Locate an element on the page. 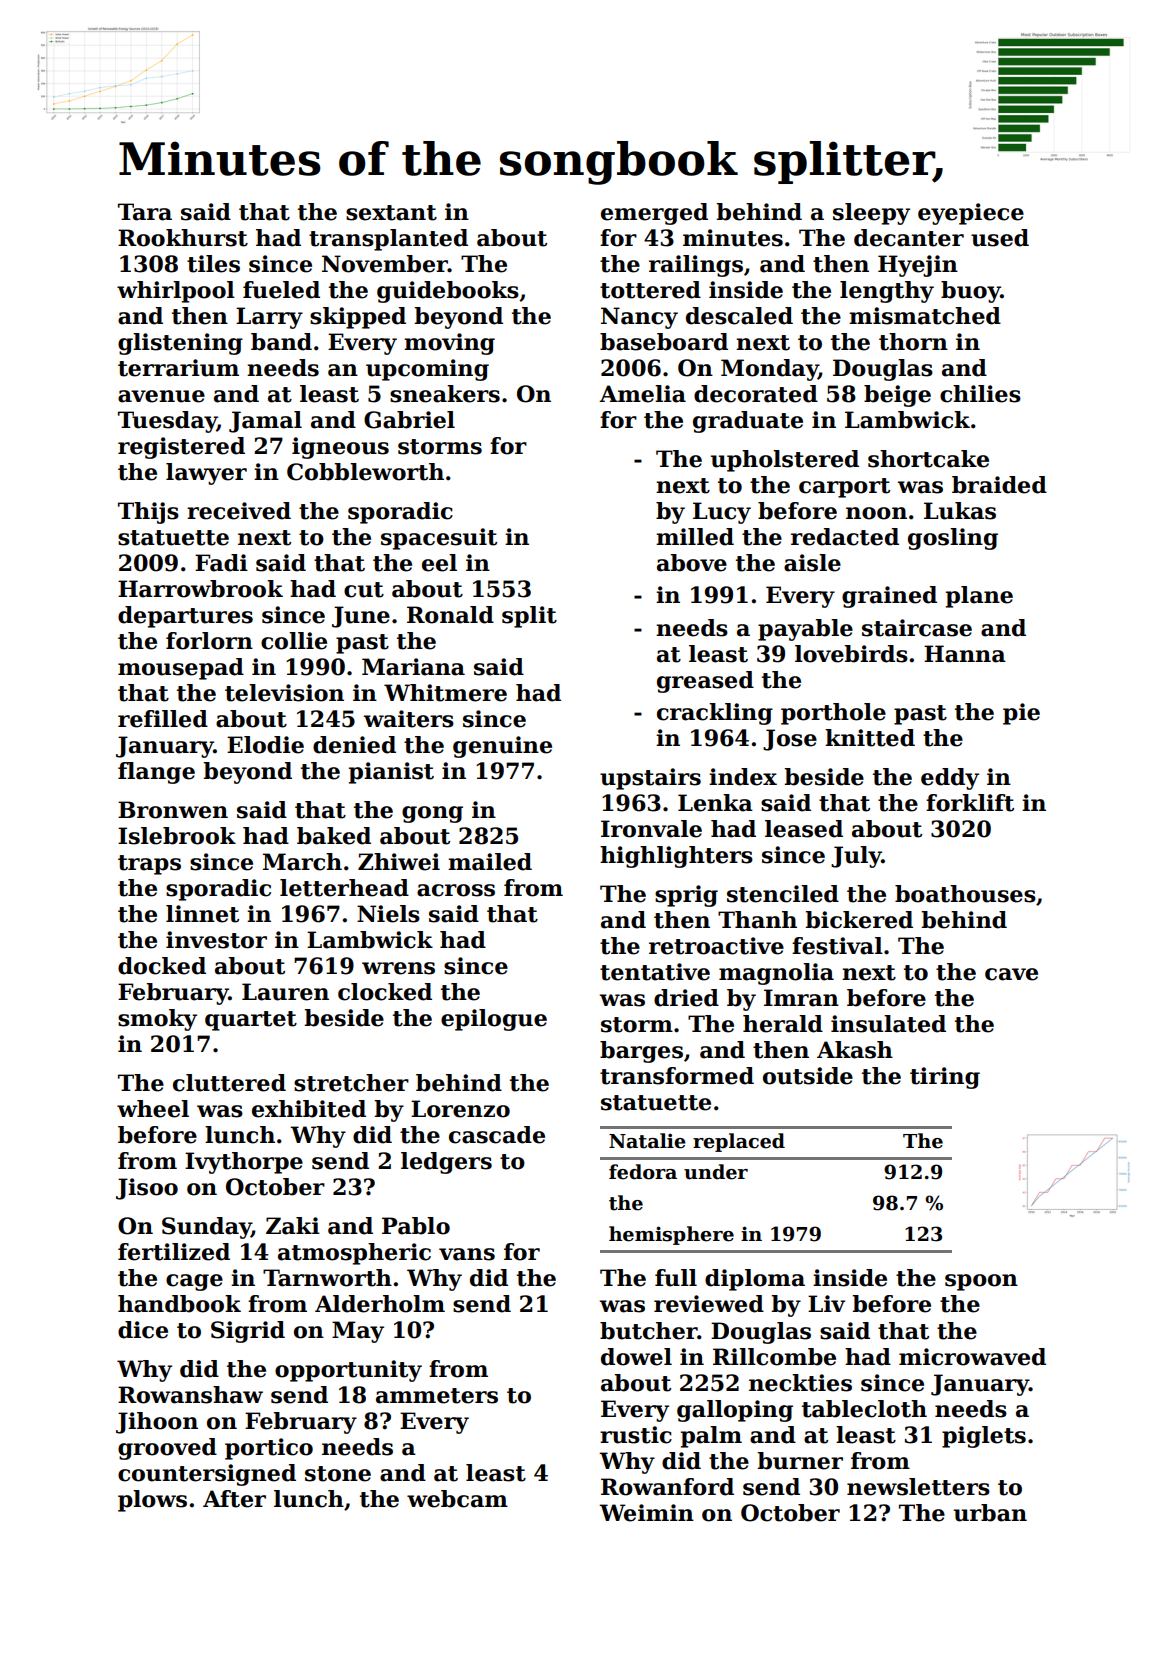  igneous is located at coordinates (340, 448).
